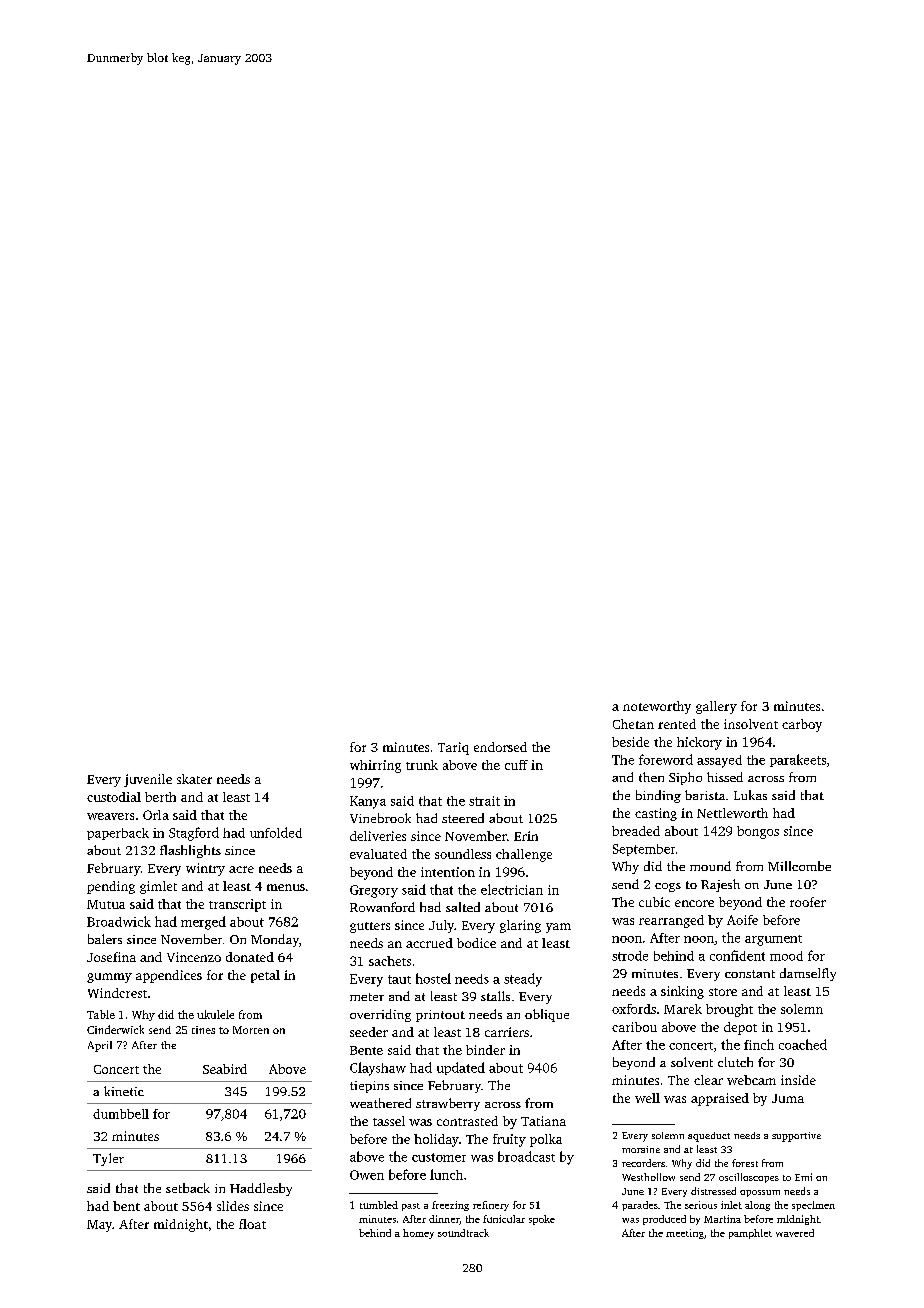  What do you see at coordinates (463, 1233) in the image?
I see `soundtrack` at bounding box center [463, 1233].
